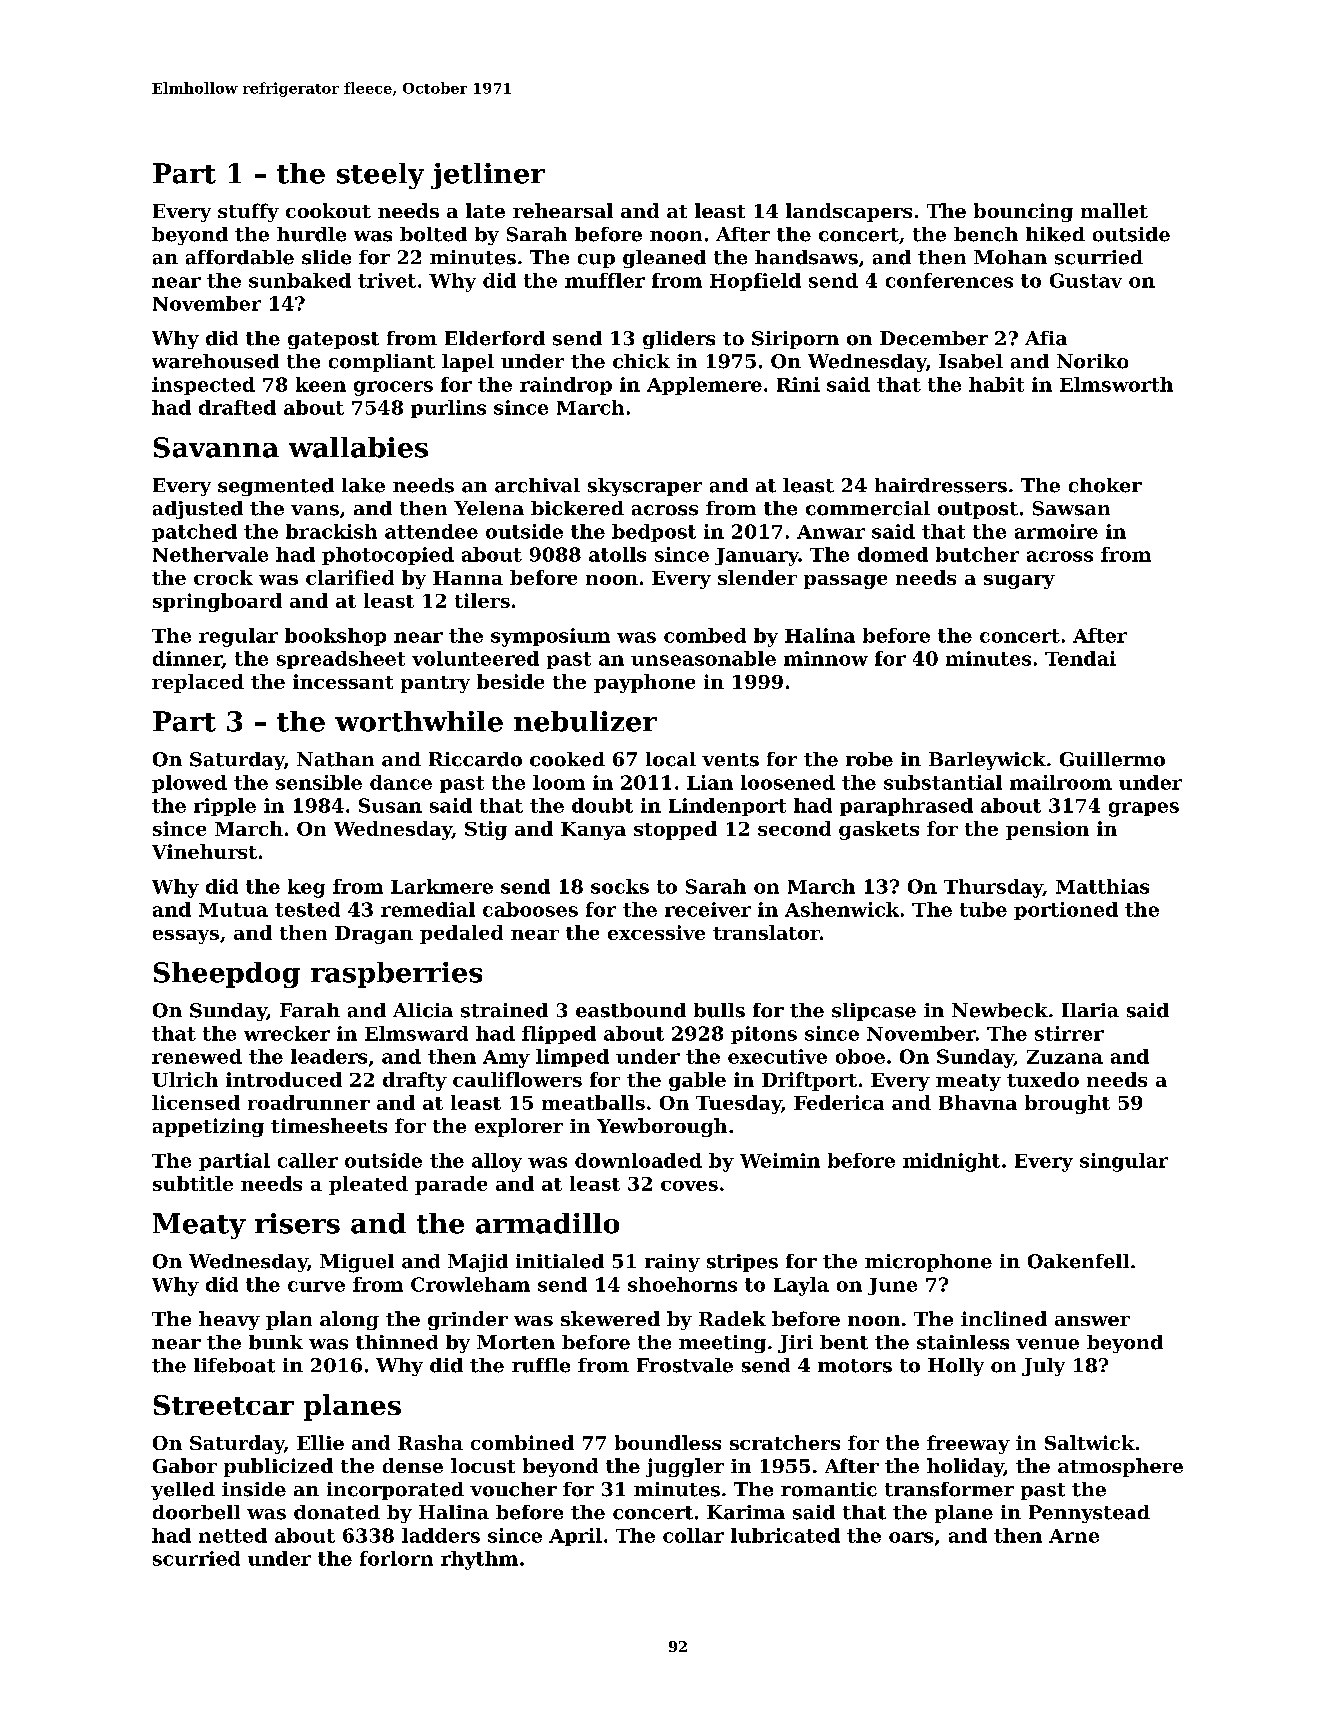 The width and height of the image is (1336, 1729). What do you see at coordinates (238, 637) in the image?
I see `regular` at bounding box center [238, 637].
